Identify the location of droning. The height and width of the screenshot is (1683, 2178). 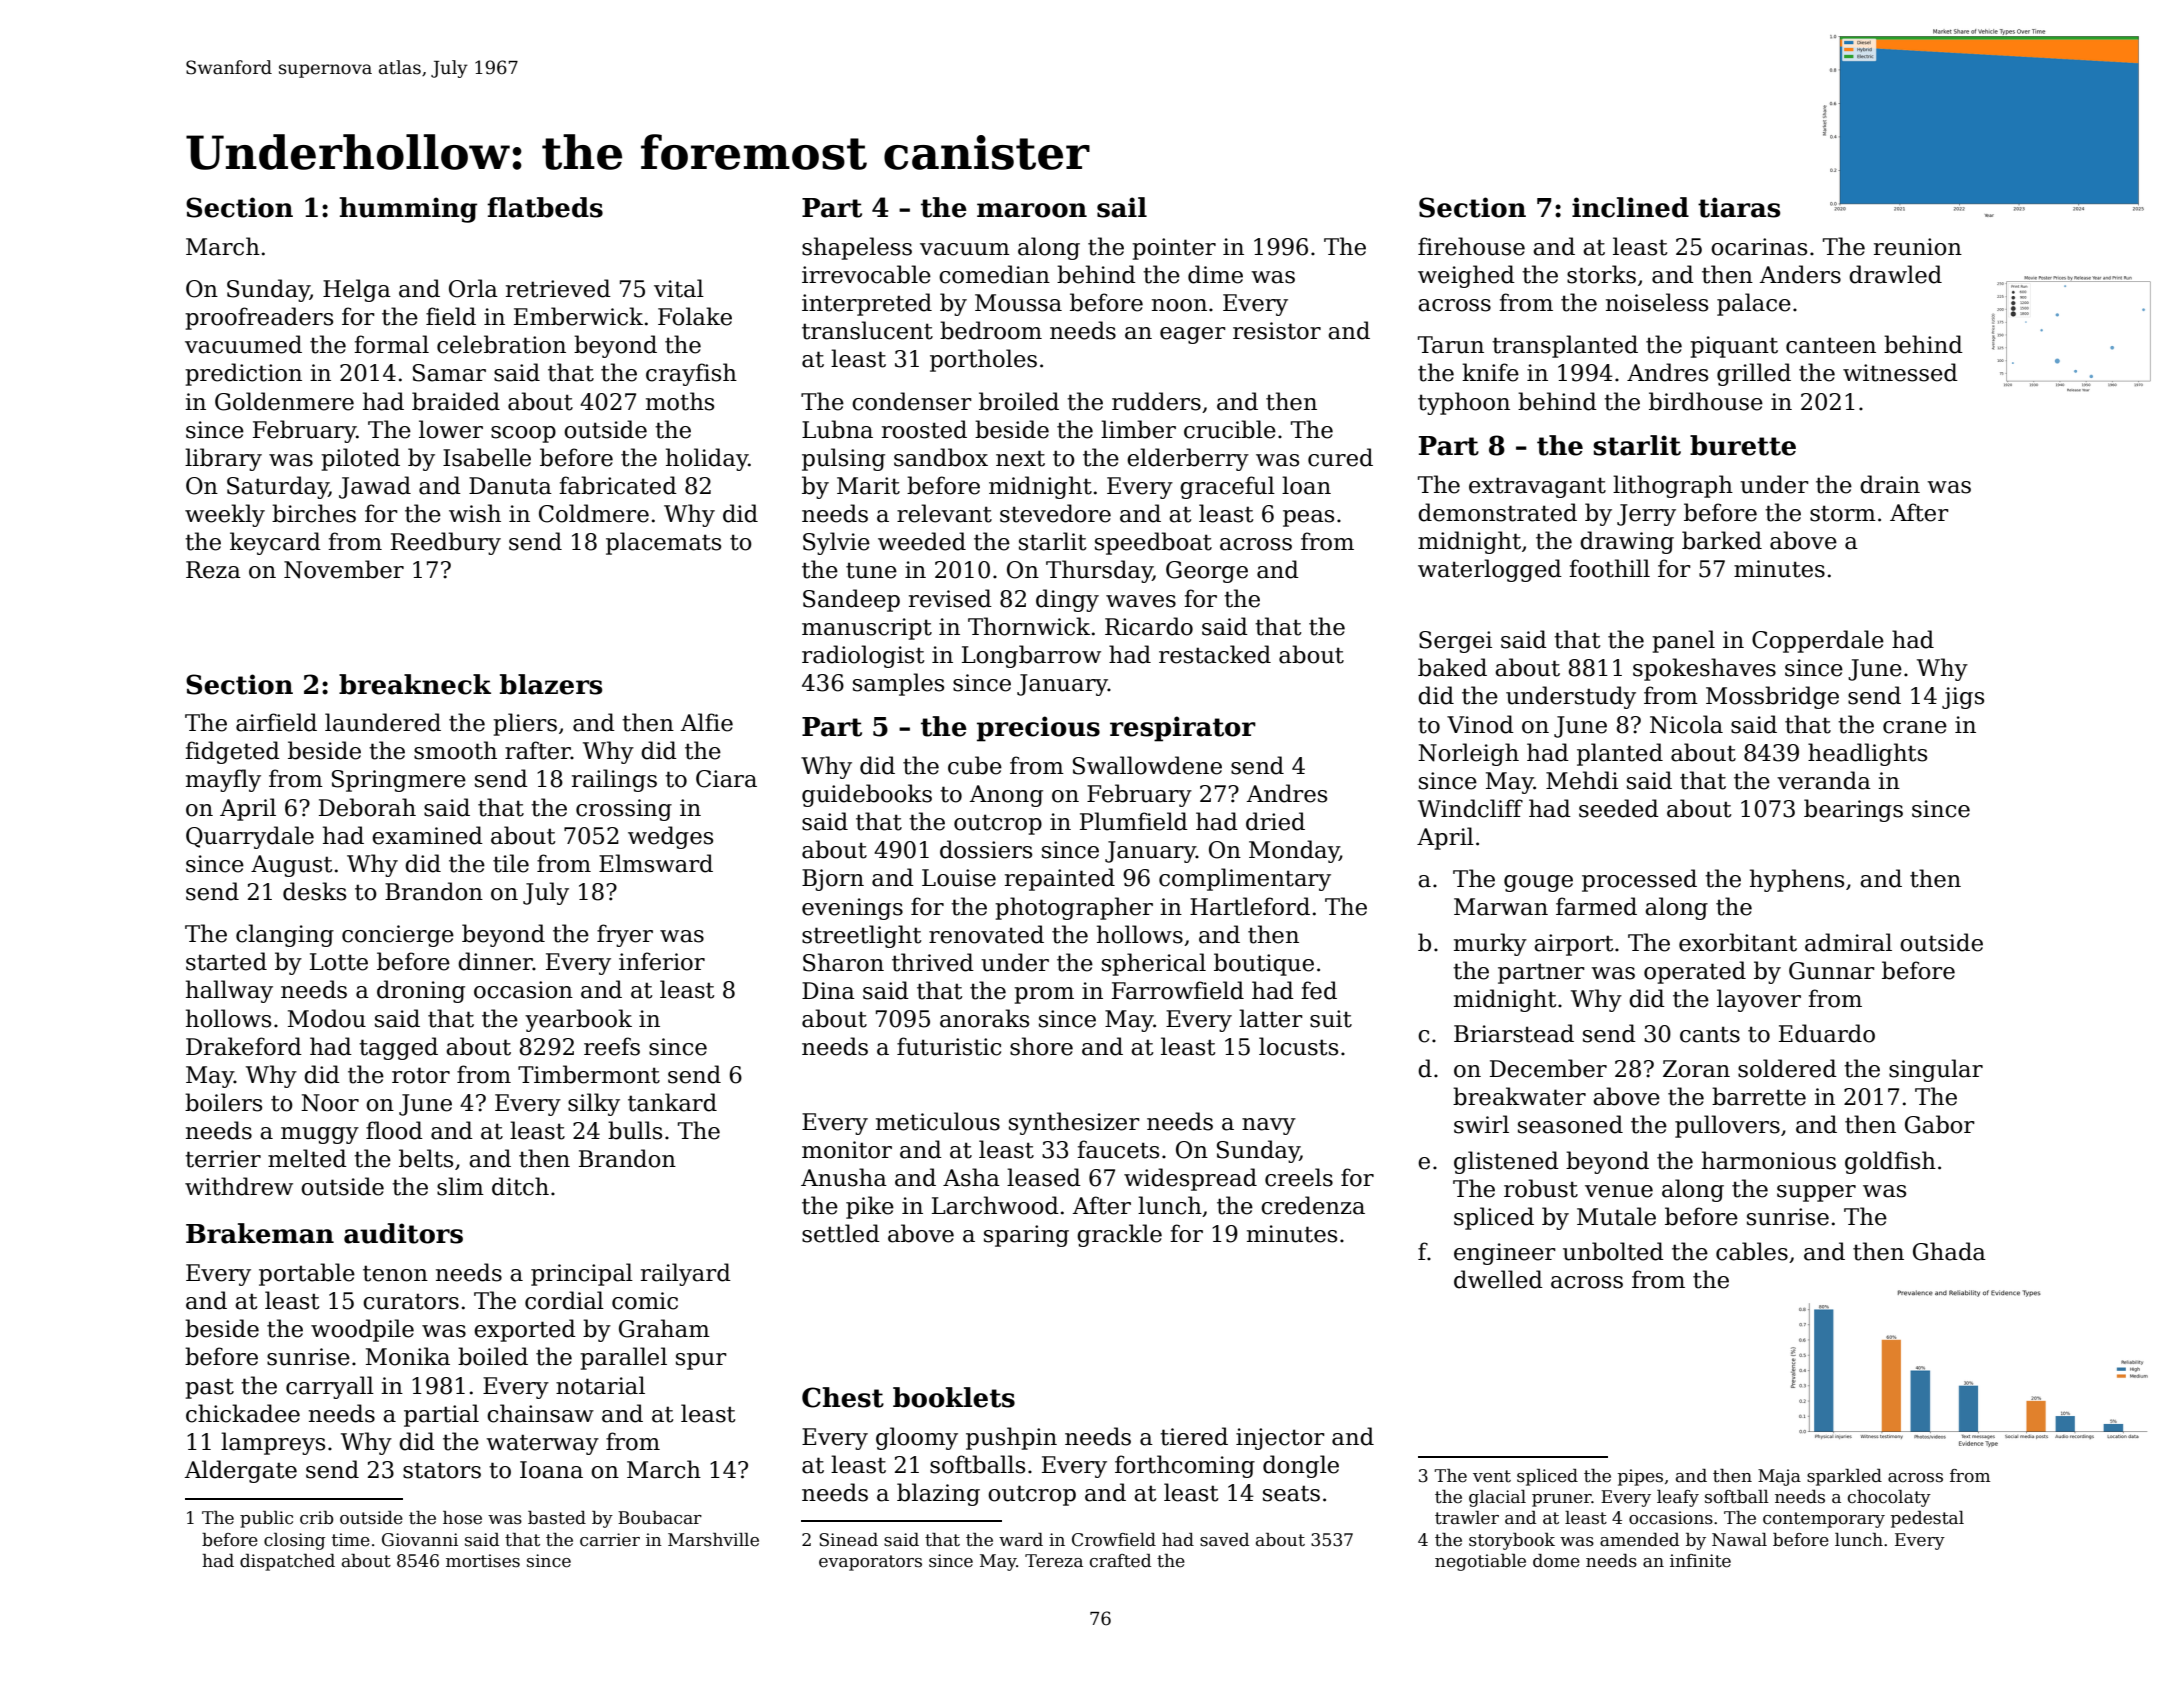
(421, 991).
